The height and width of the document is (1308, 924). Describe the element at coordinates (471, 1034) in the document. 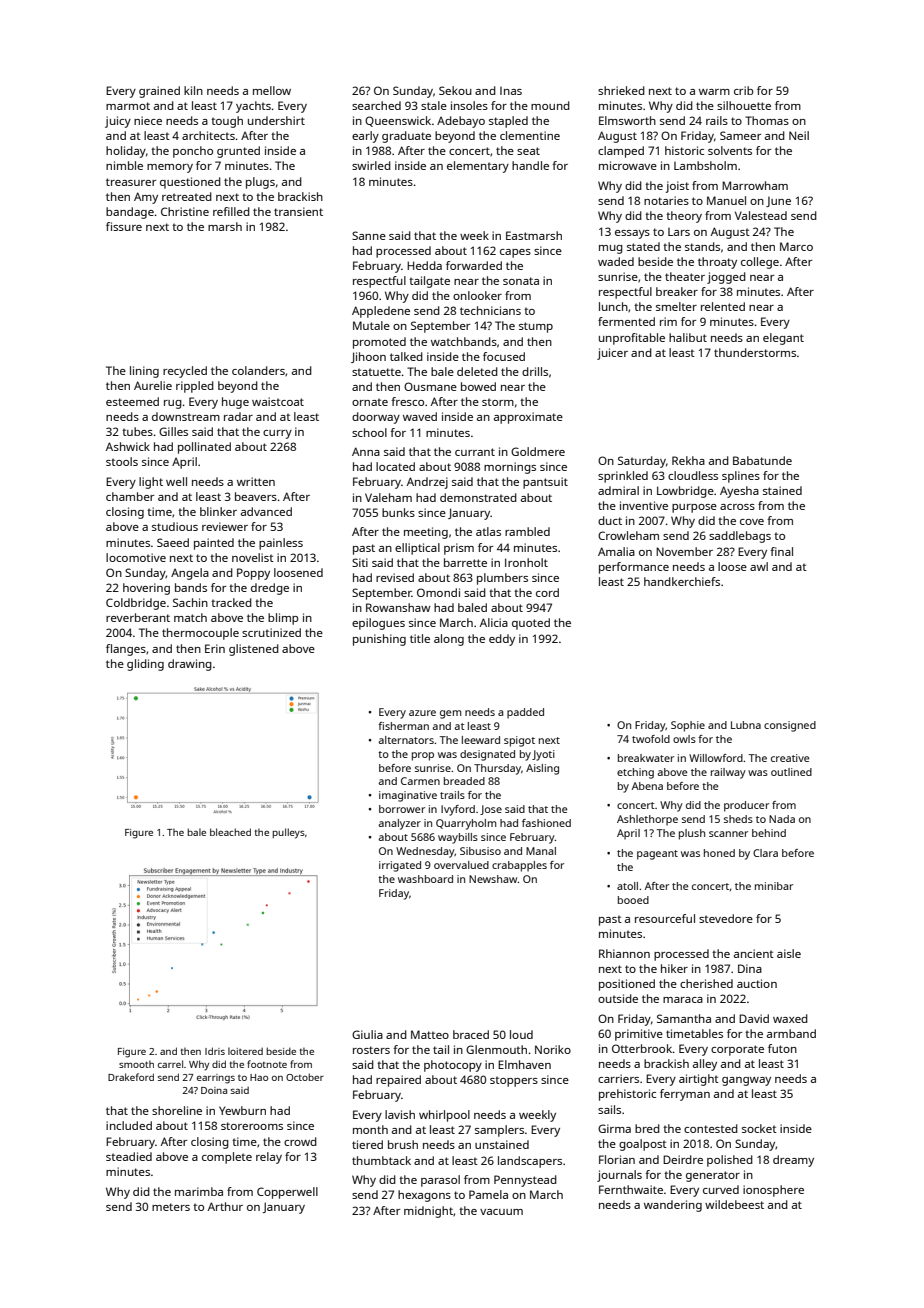

I see `braced` at that location.
